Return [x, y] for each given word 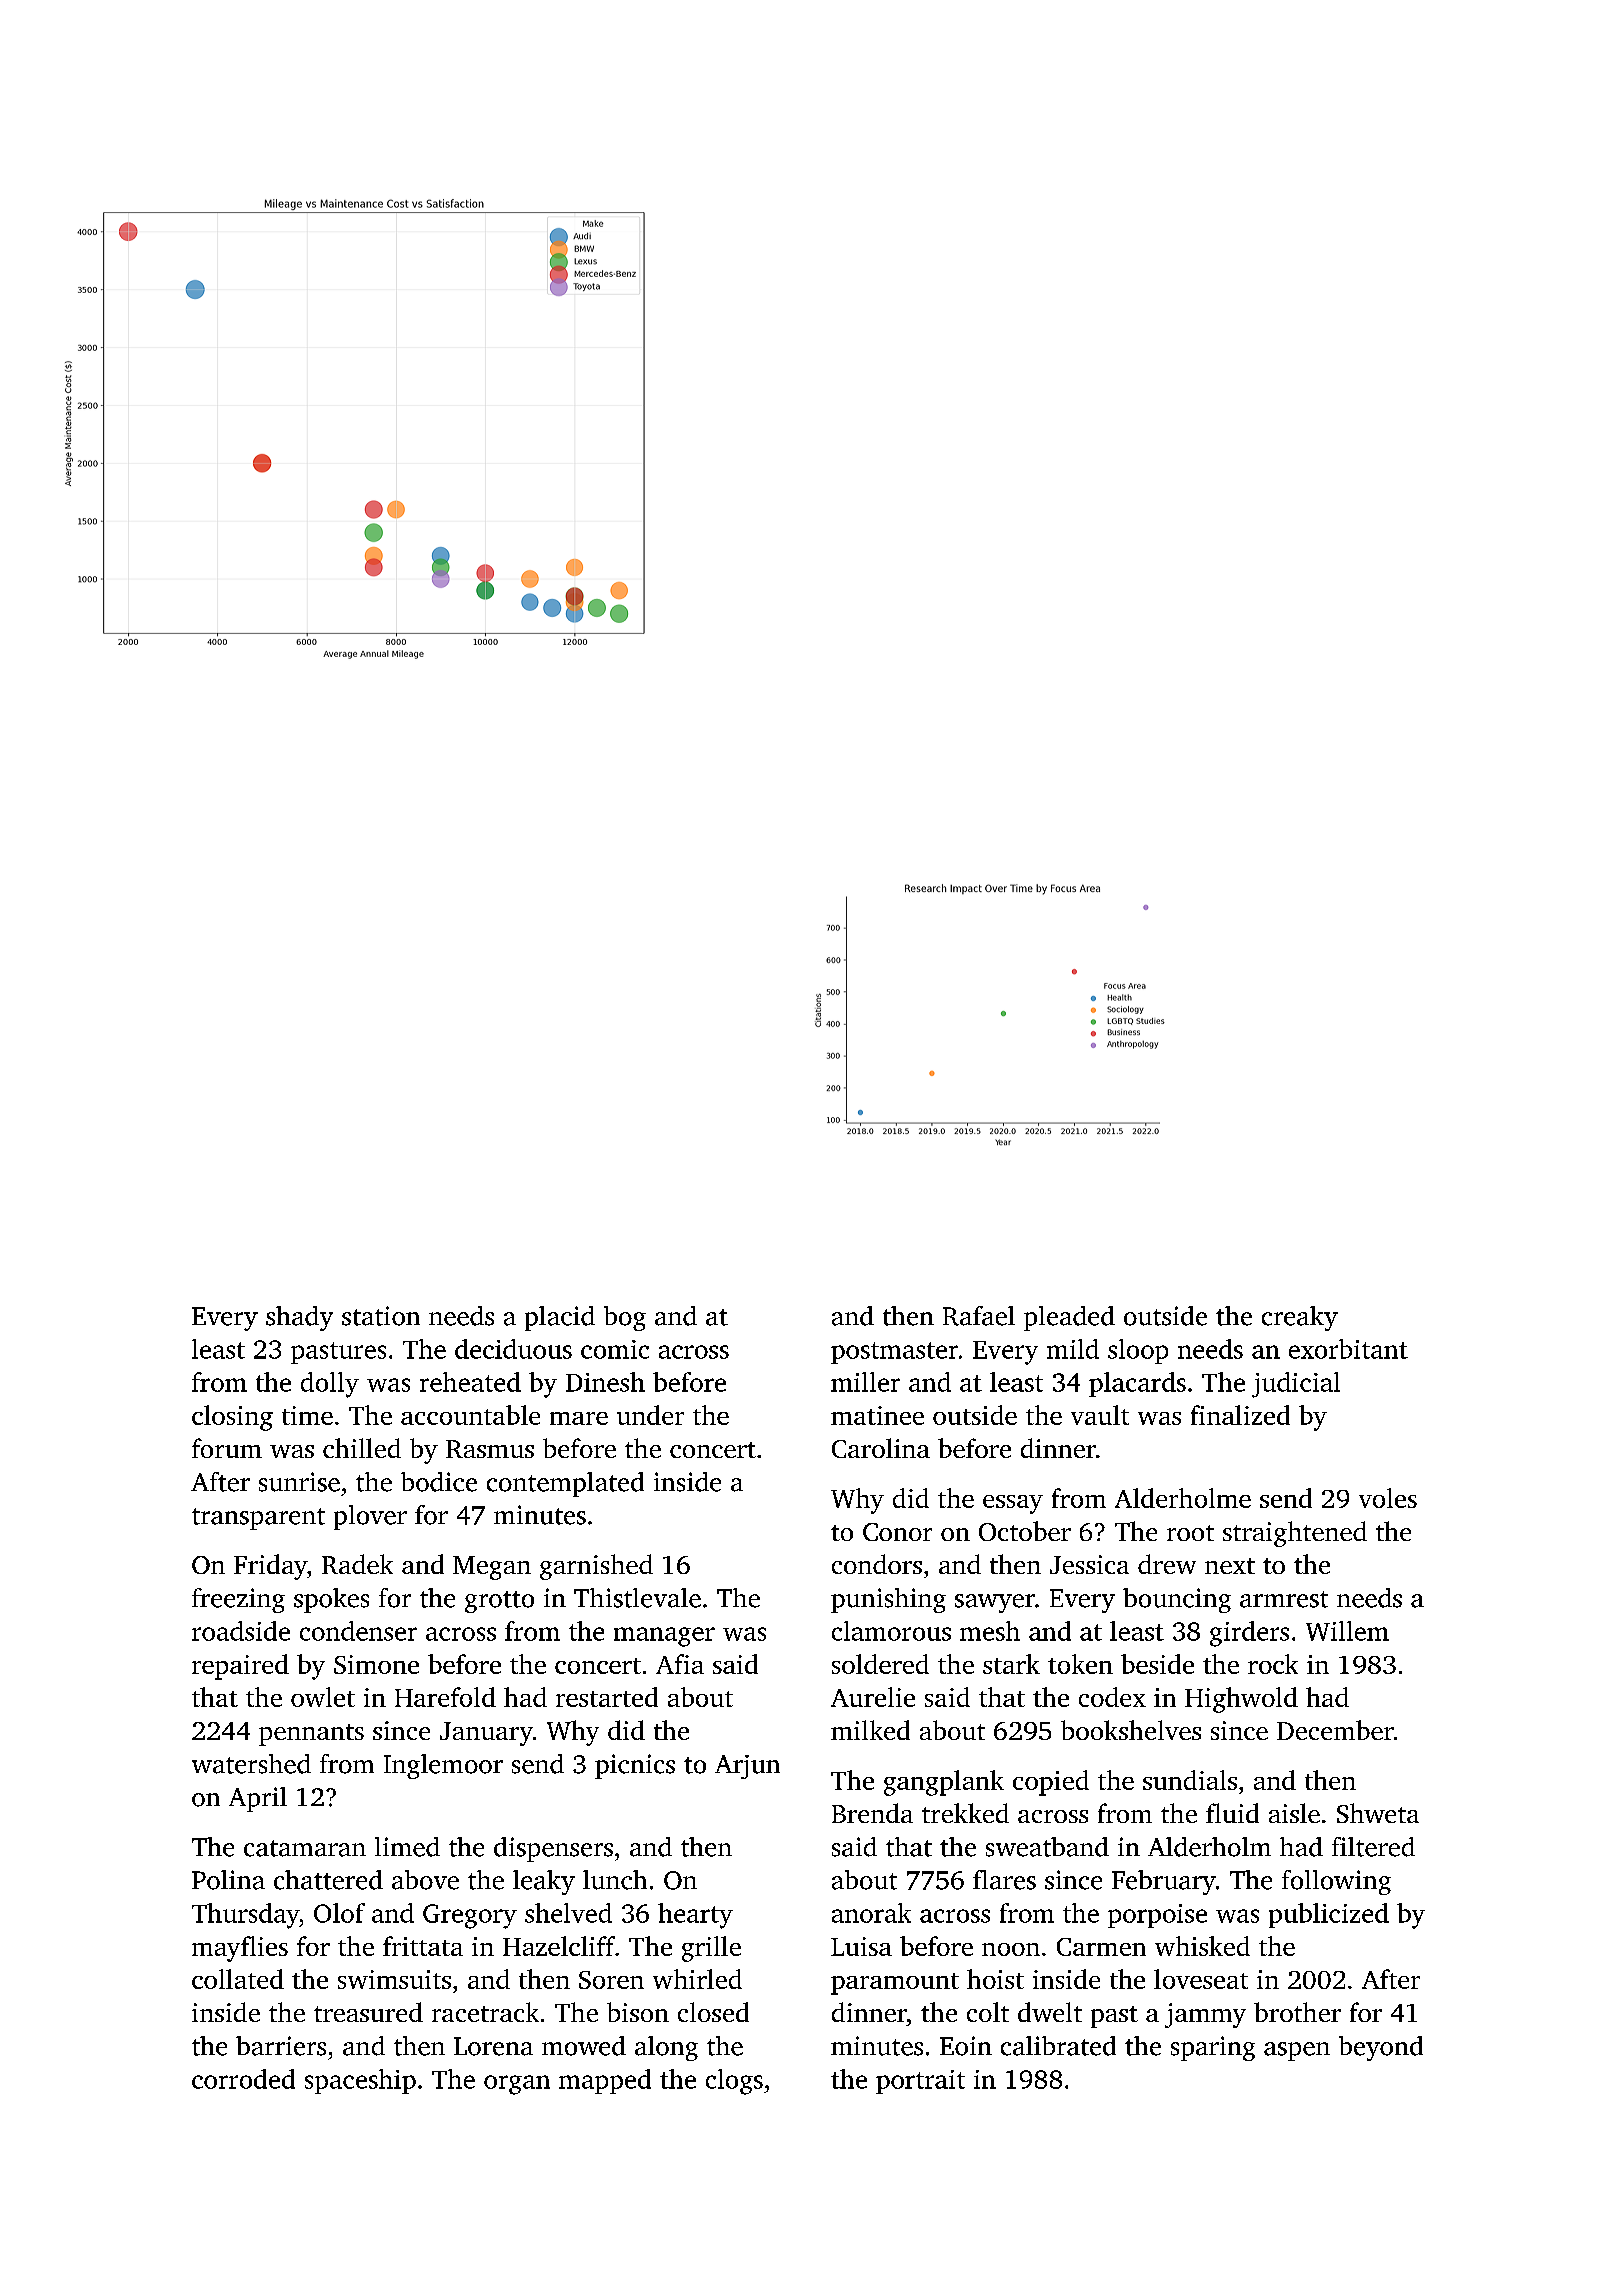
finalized [1240, 1415]
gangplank [944, 1783]
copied [1051, 1783]
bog [625, 1318]
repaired [240, 1667]
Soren [611, 1980]
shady [299, 1318]
